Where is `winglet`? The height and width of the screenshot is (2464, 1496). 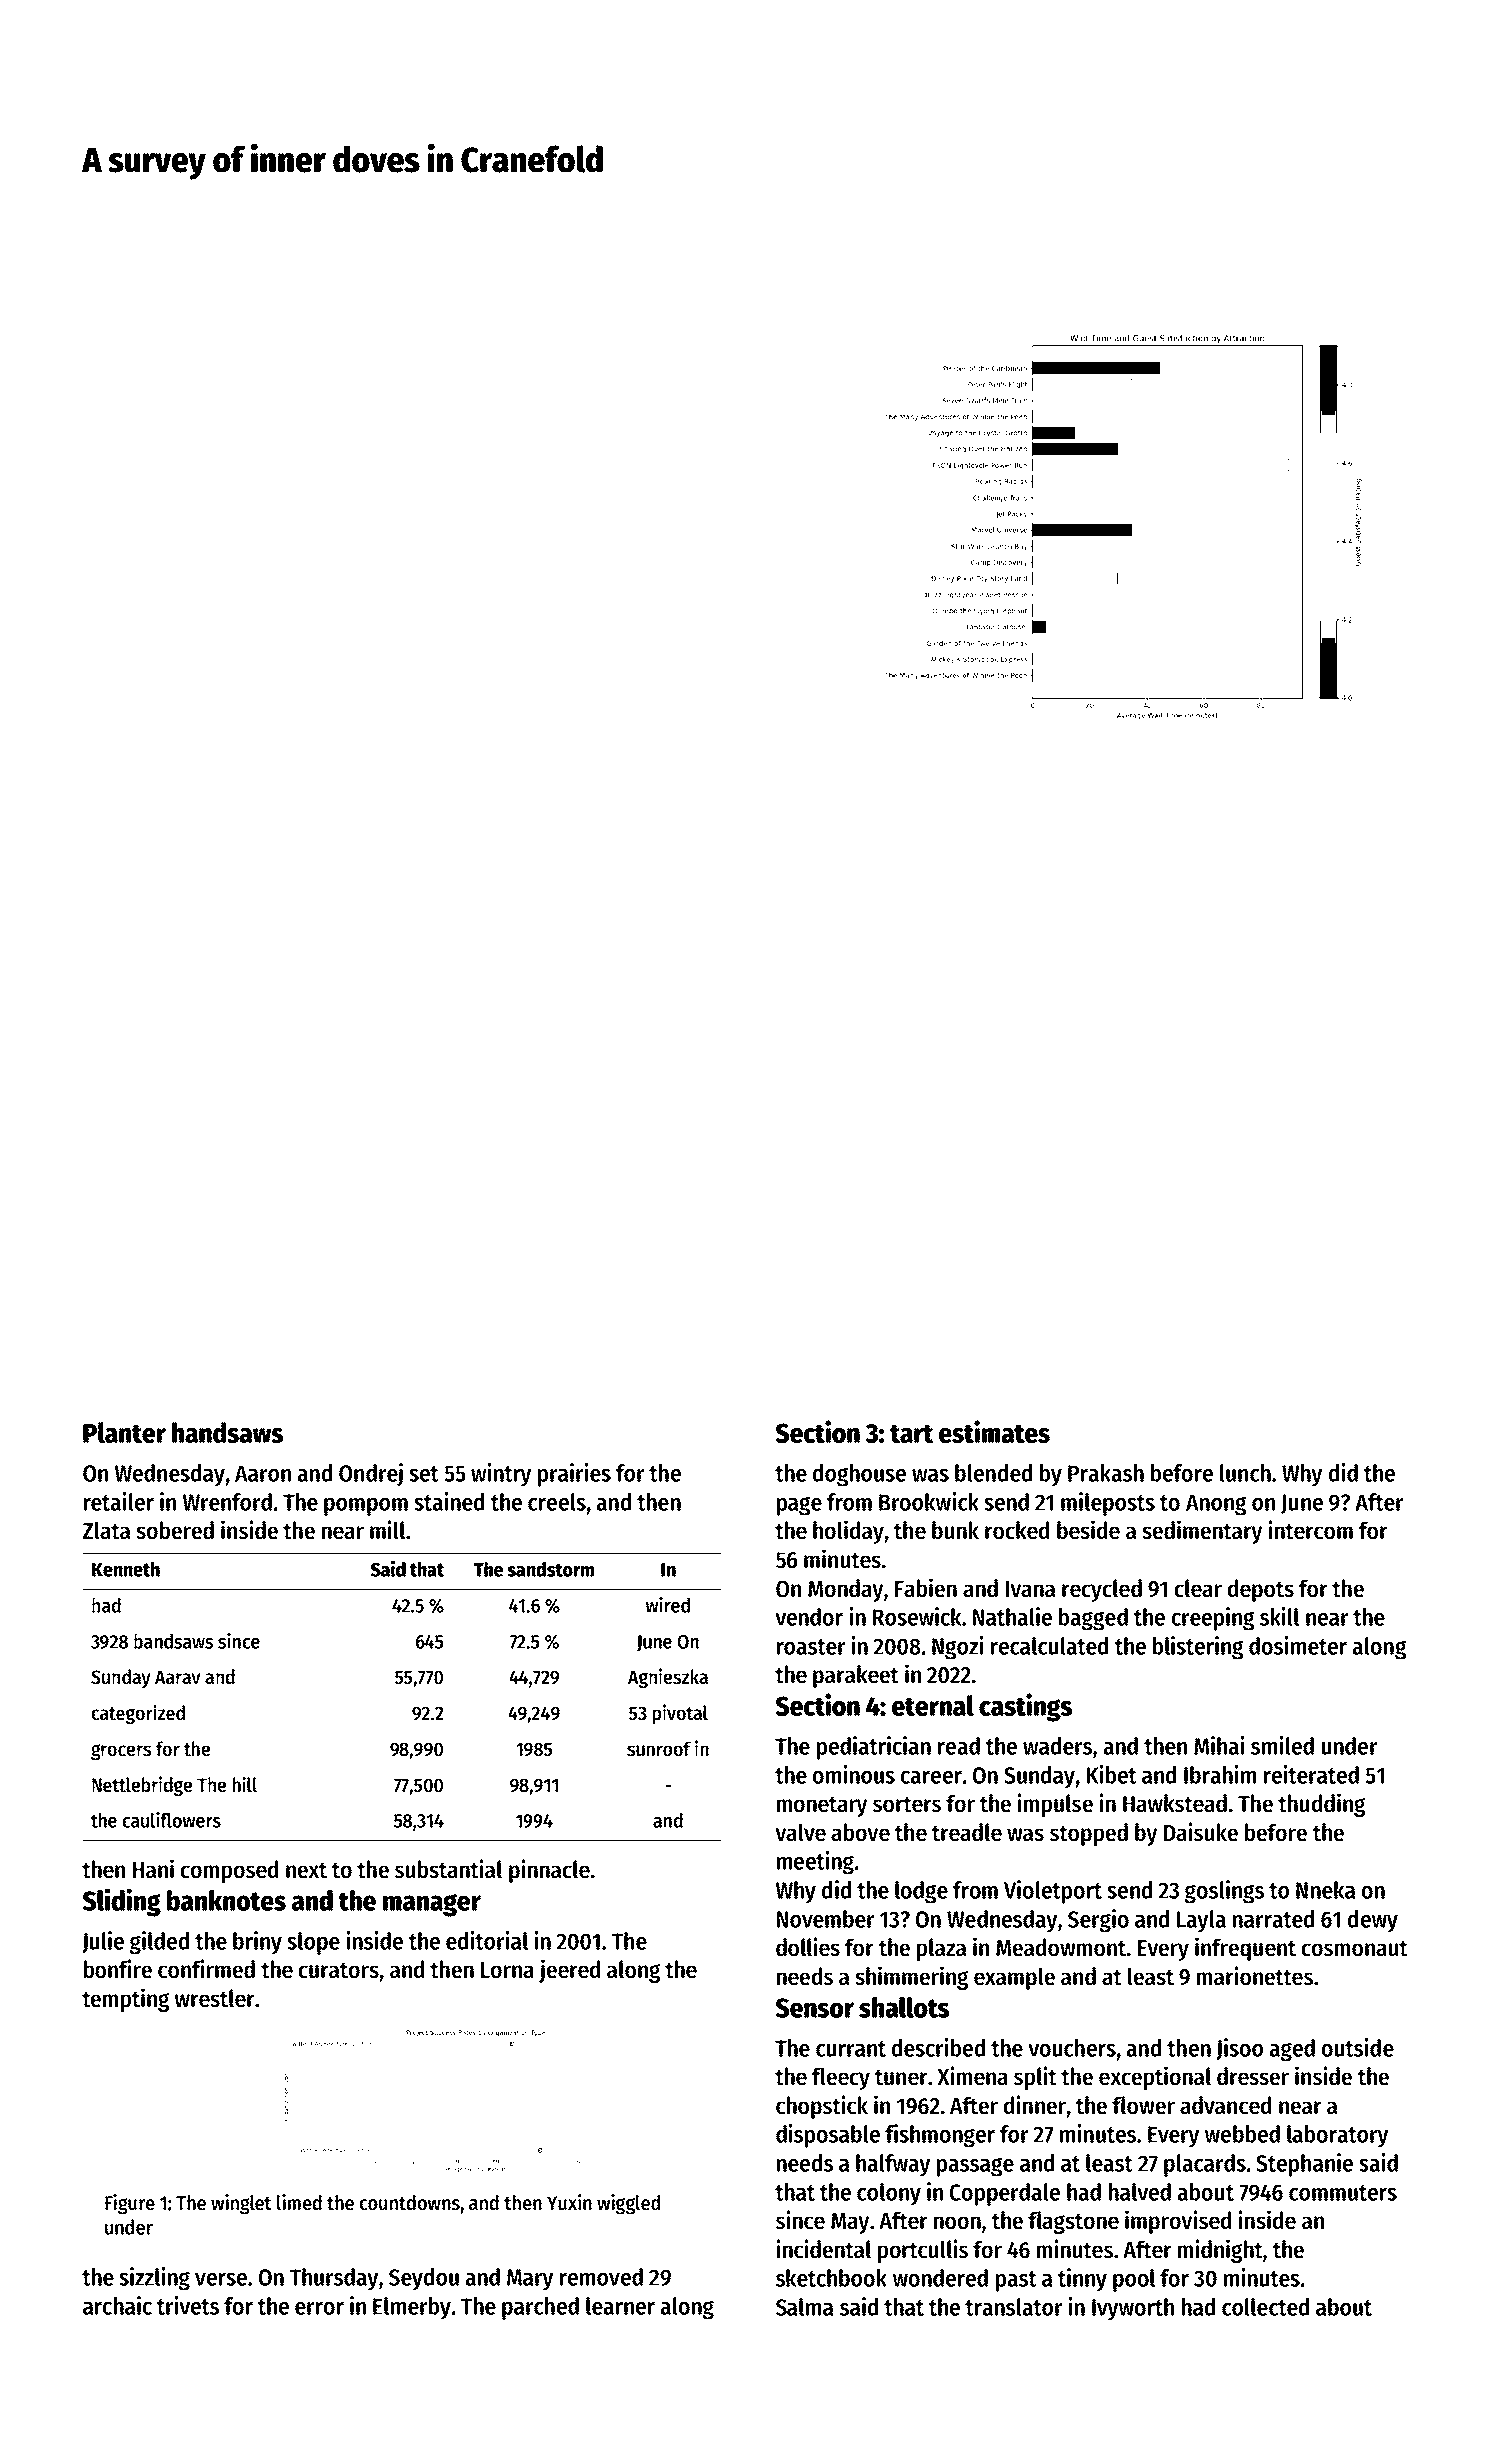
winglet is located at coordinates (241, 2204).
